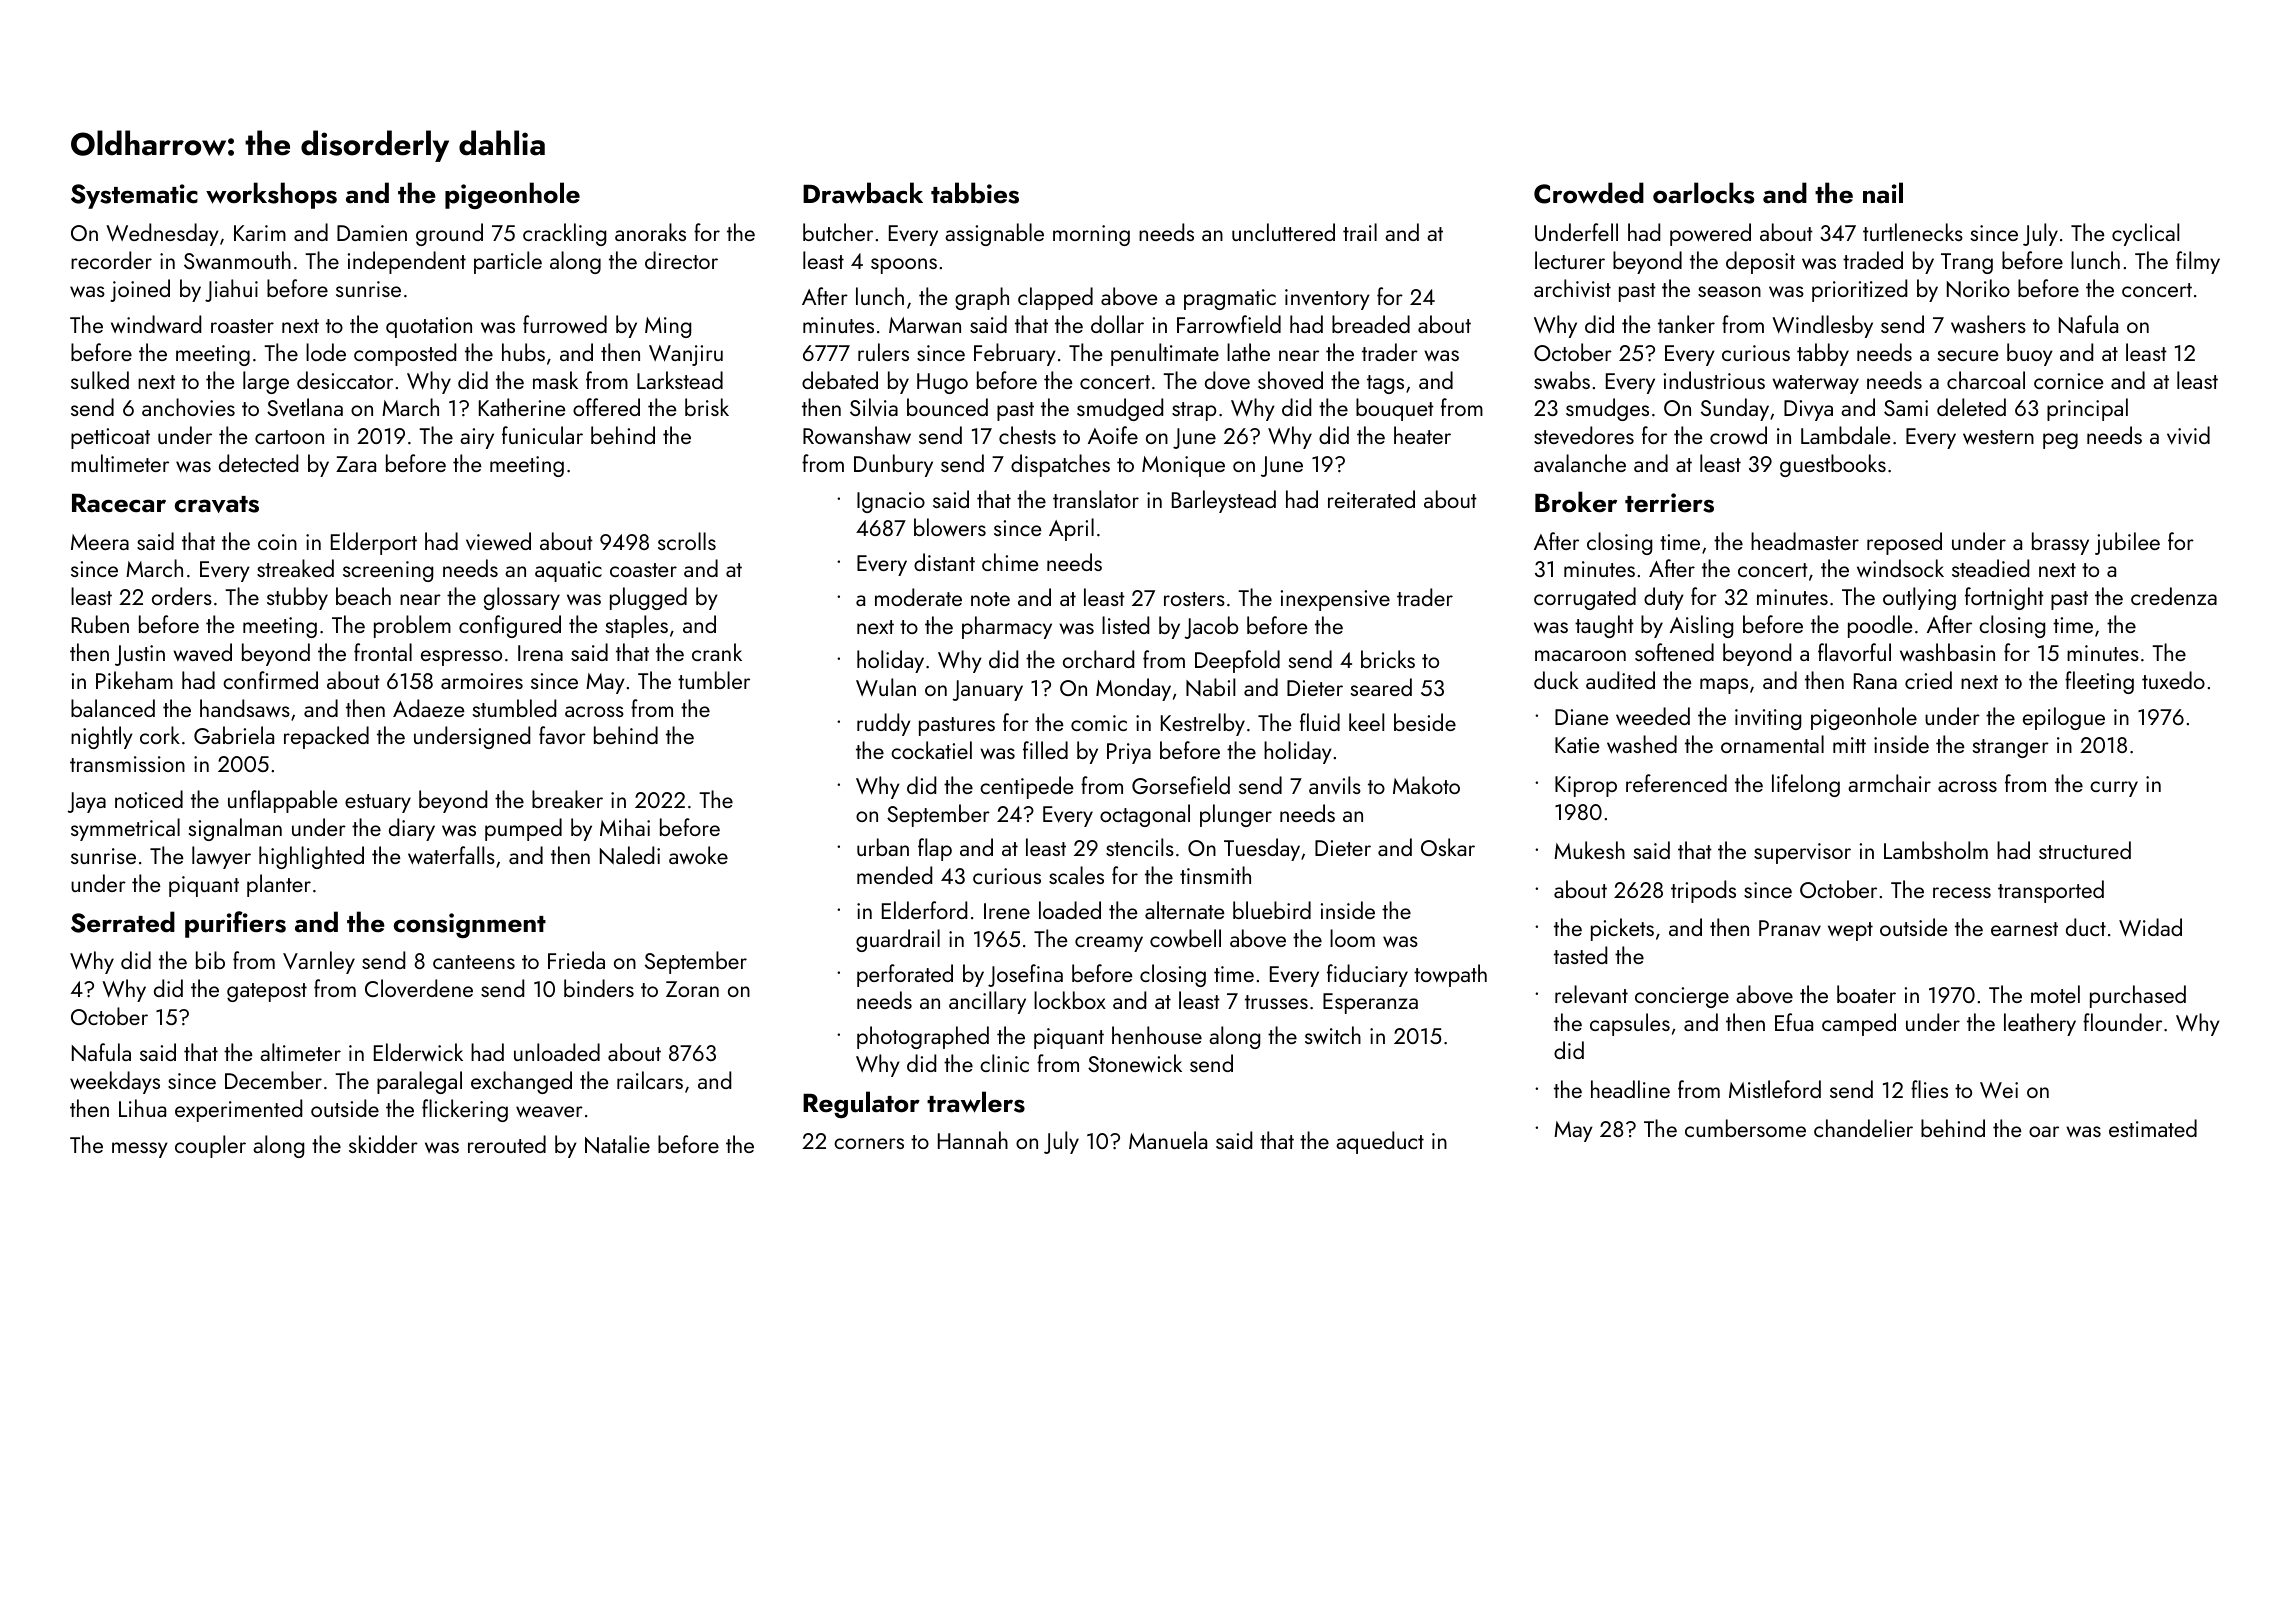  Describe the element at coordinates (973, 1140) in the screenshot. I see `Hannah` at that location.
